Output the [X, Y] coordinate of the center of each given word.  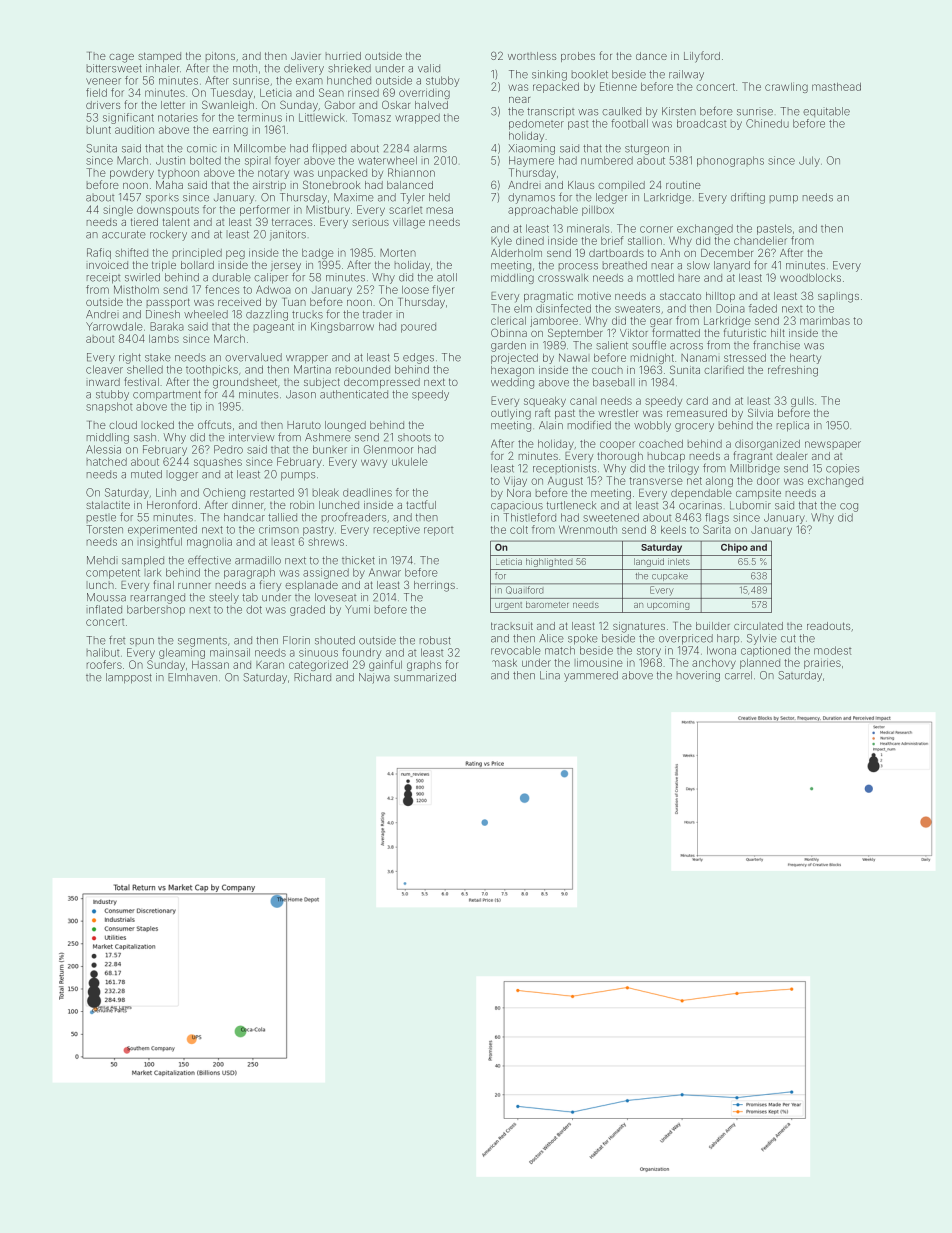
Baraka [167, 326]
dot [254, 609]
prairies [822, 663]
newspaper [833, 445]
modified [589, 425]
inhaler [163, 68]
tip [196, 407]
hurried [343, 56]
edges [418, 358]
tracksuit [512, 626]
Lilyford [702, 57]
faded [763, 308]
